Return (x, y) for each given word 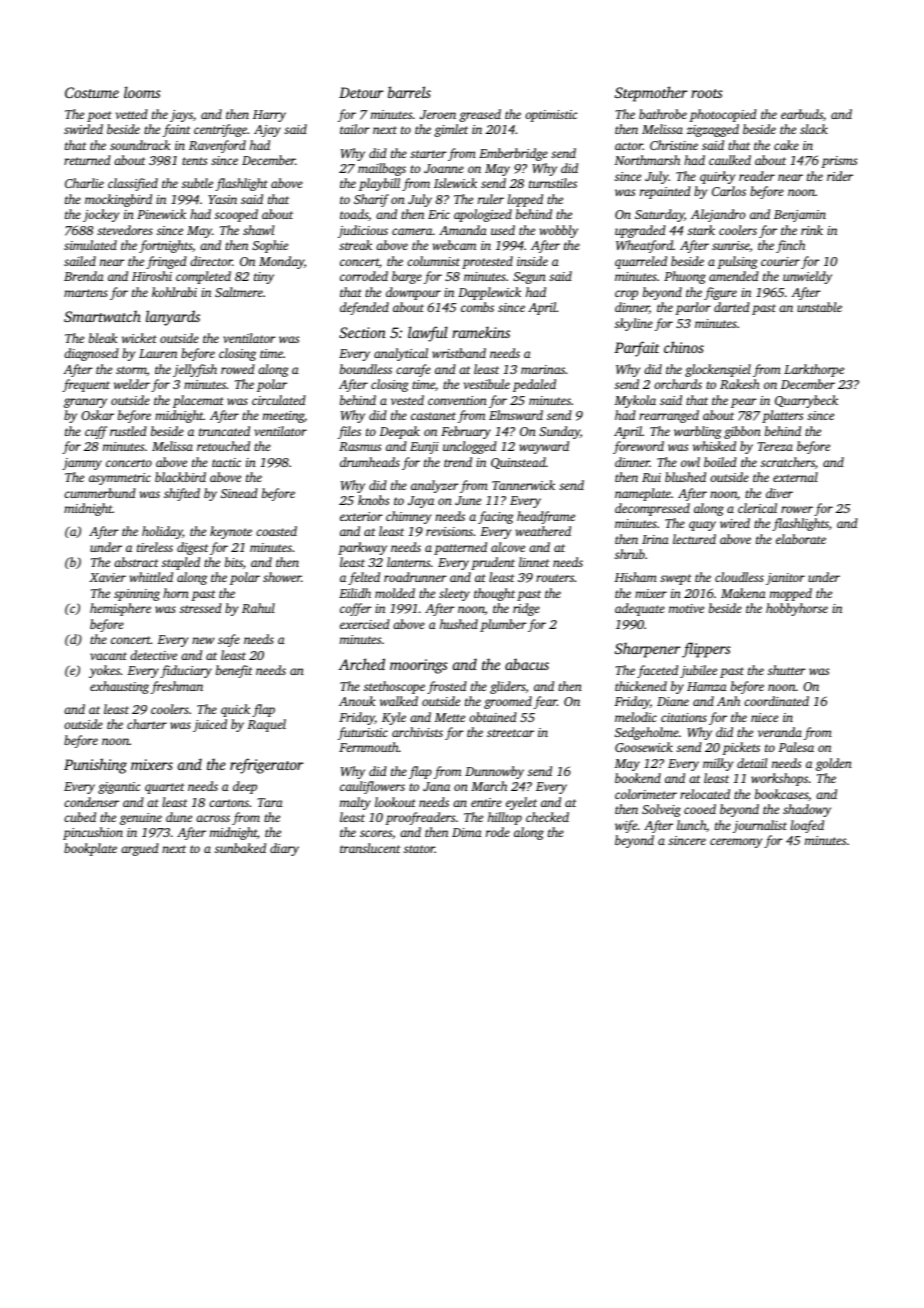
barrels (409, 92)
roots (707, 93)
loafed (807, 826)
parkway (362, 548)
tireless (155, 547)
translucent (370, 848)
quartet (165, 788)
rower (797, 509)
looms (142, 92)
